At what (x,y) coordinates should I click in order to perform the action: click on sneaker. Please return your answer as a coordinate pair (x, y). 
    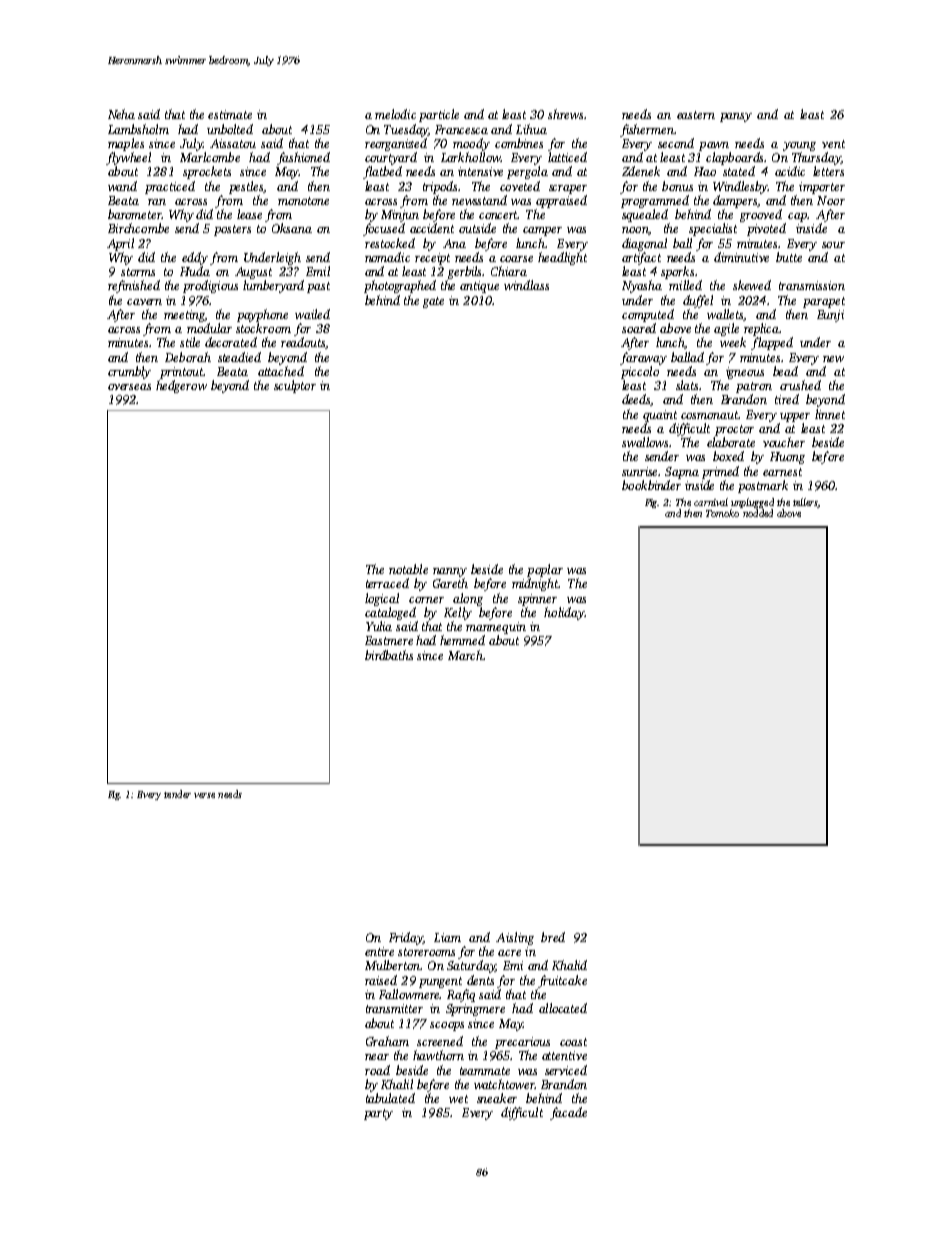
    Looking at the image, I should click on (497, 1098).
